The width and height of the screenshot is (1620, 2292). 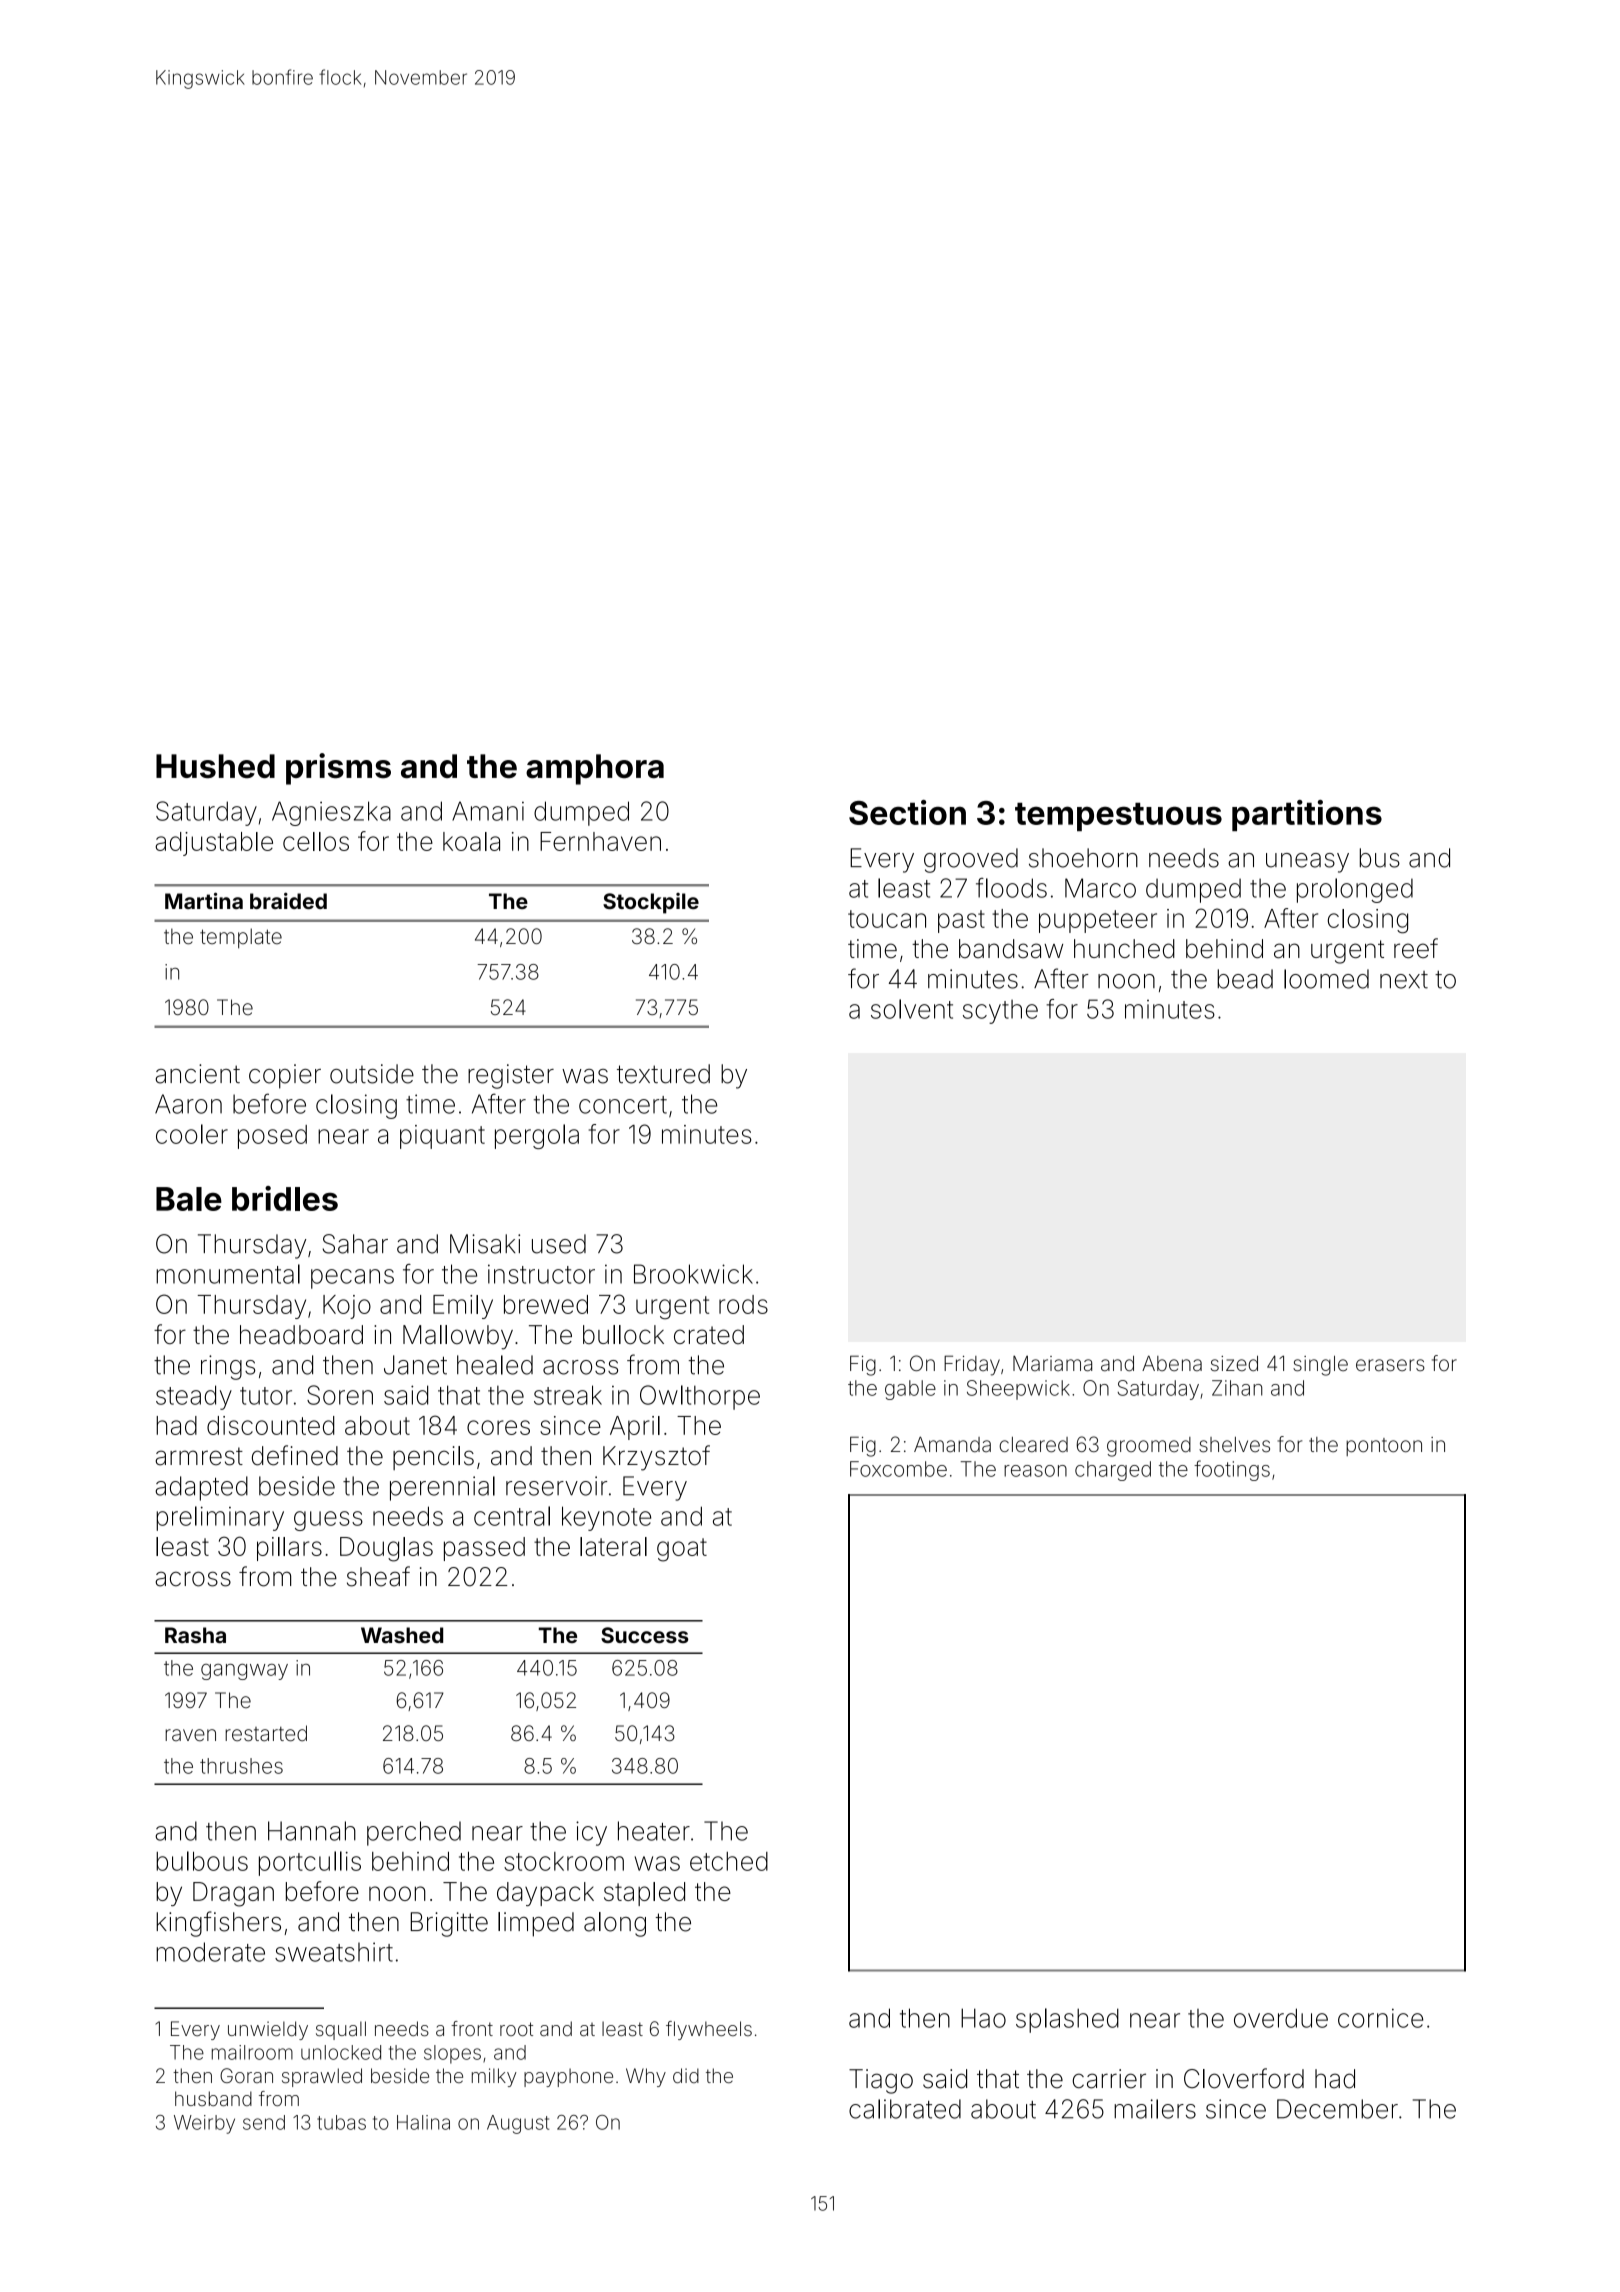 What do you see at coordinates (215, 766) in the screenshot?
I see `Hushed` at bounding box center [215, 766].
